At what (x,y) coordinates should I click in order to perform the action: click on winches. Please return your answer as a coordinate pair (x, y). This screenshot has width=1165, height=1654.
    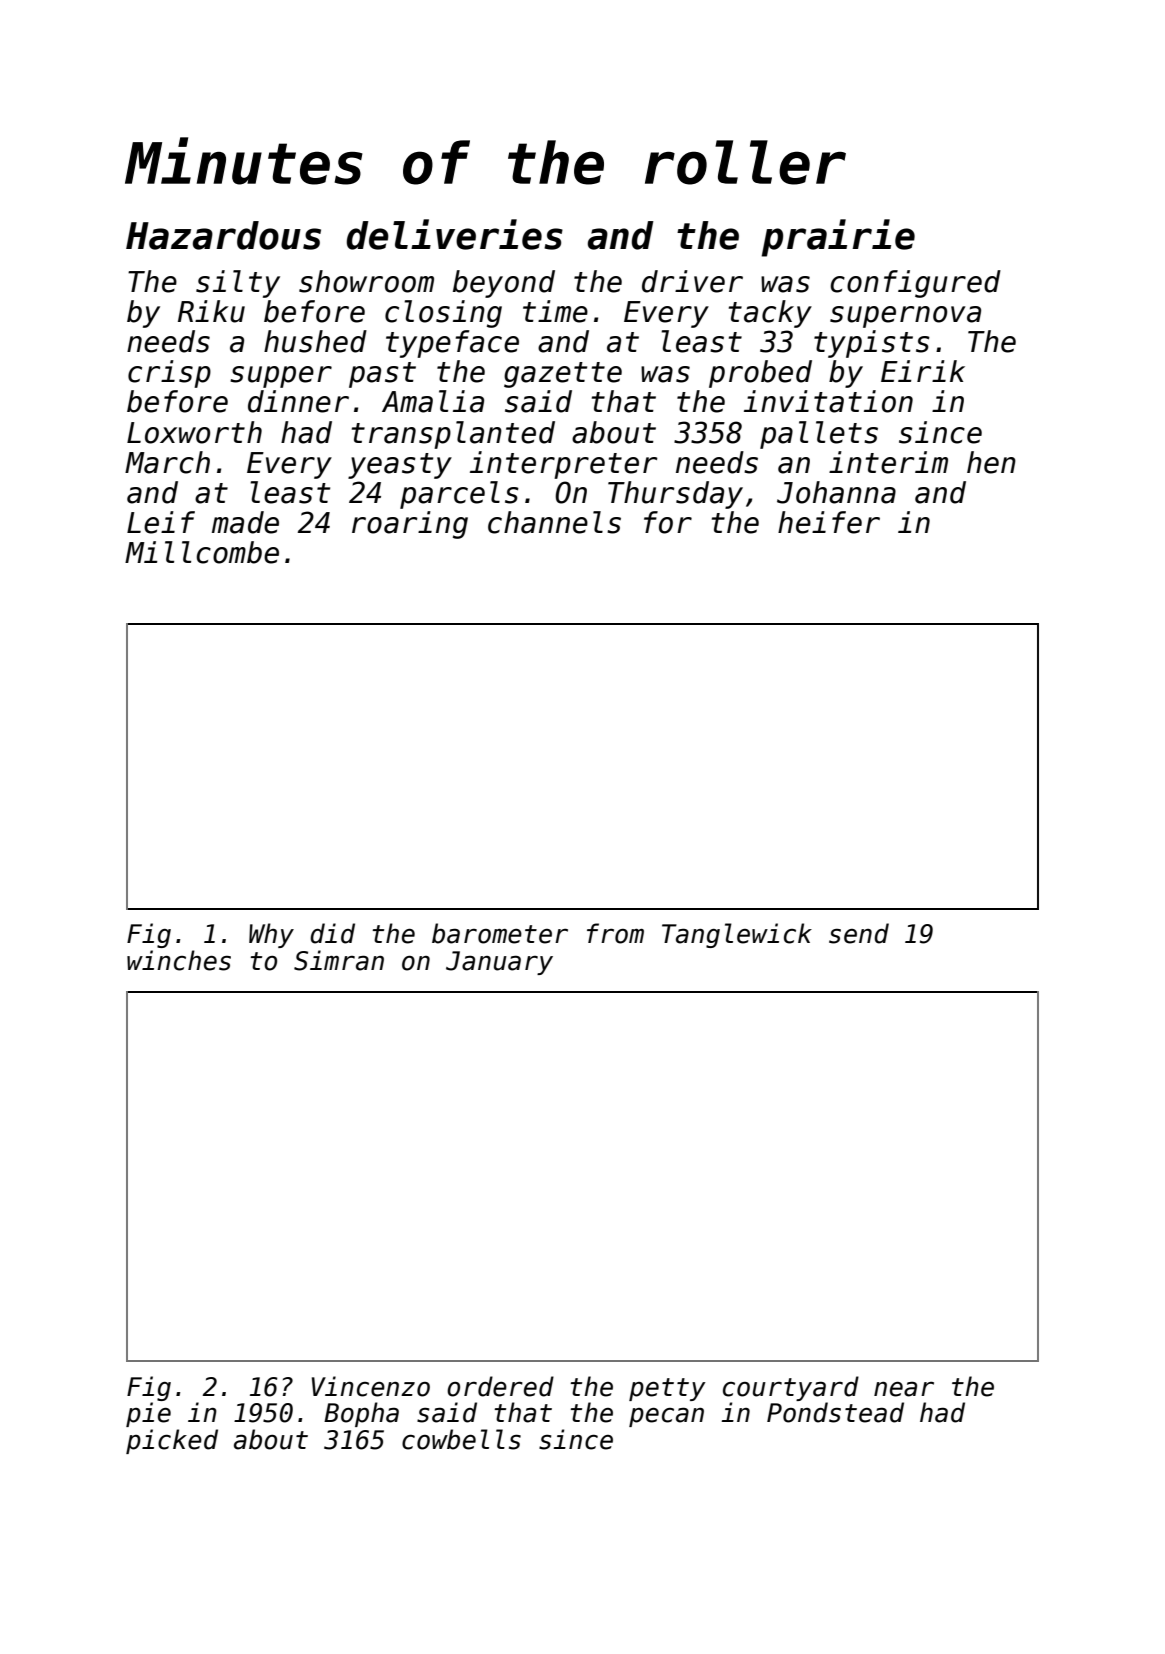
    Looking at the image, I should click on (179, 960).
